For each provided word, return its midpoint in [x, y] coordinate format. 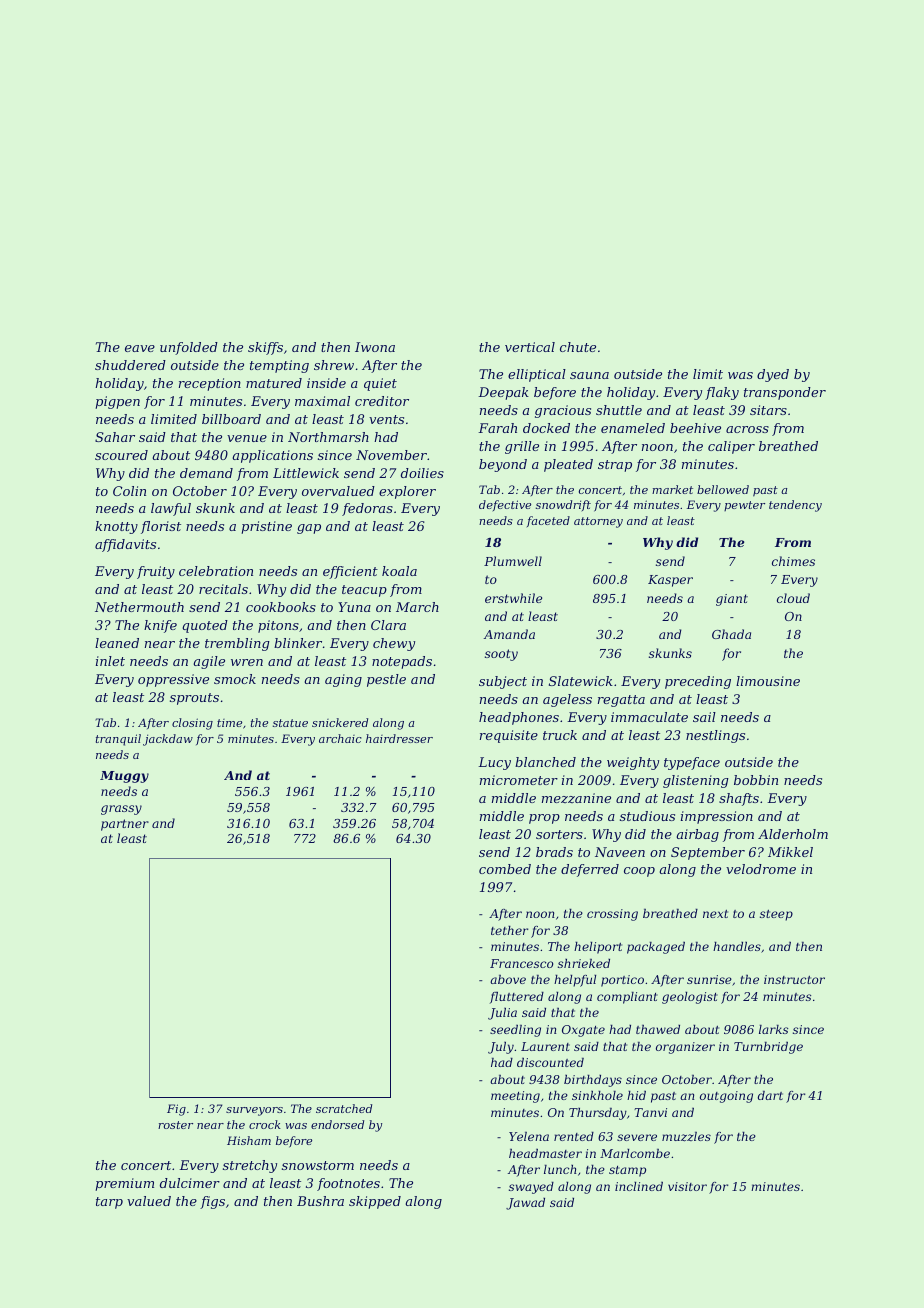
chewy [394, 644]
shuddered [130, 365]
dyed [773, 375]
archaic [340, 738]
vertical [530, 347]
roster [175, 1125]
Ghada [731, 634]
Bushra [320, 1201]
